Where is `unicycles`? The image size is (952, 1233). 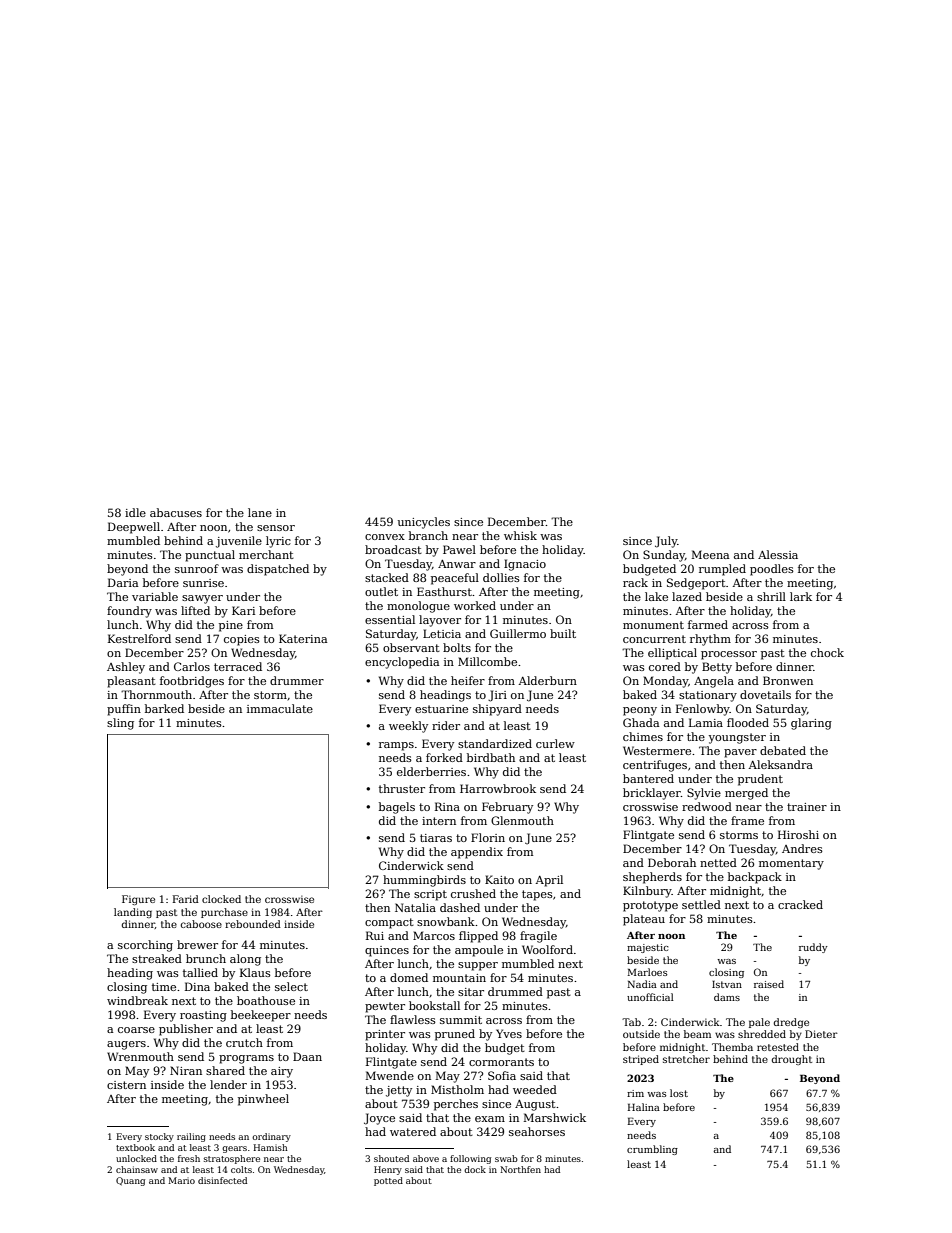 unicycles is located at coordinates (424, 523).
